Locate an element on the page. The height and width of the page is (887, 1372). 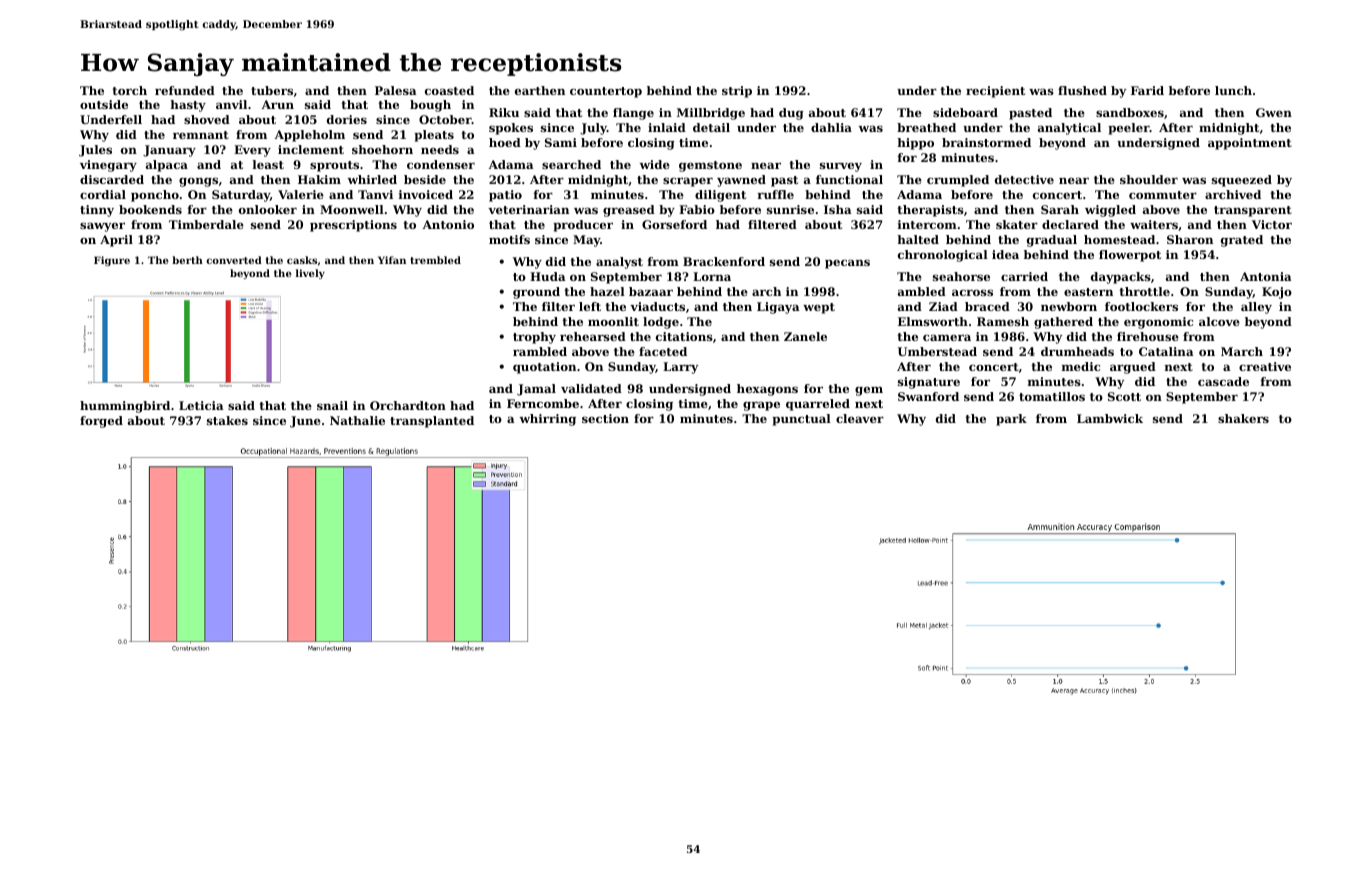
Yifan is located at coordinates (392, 260).
